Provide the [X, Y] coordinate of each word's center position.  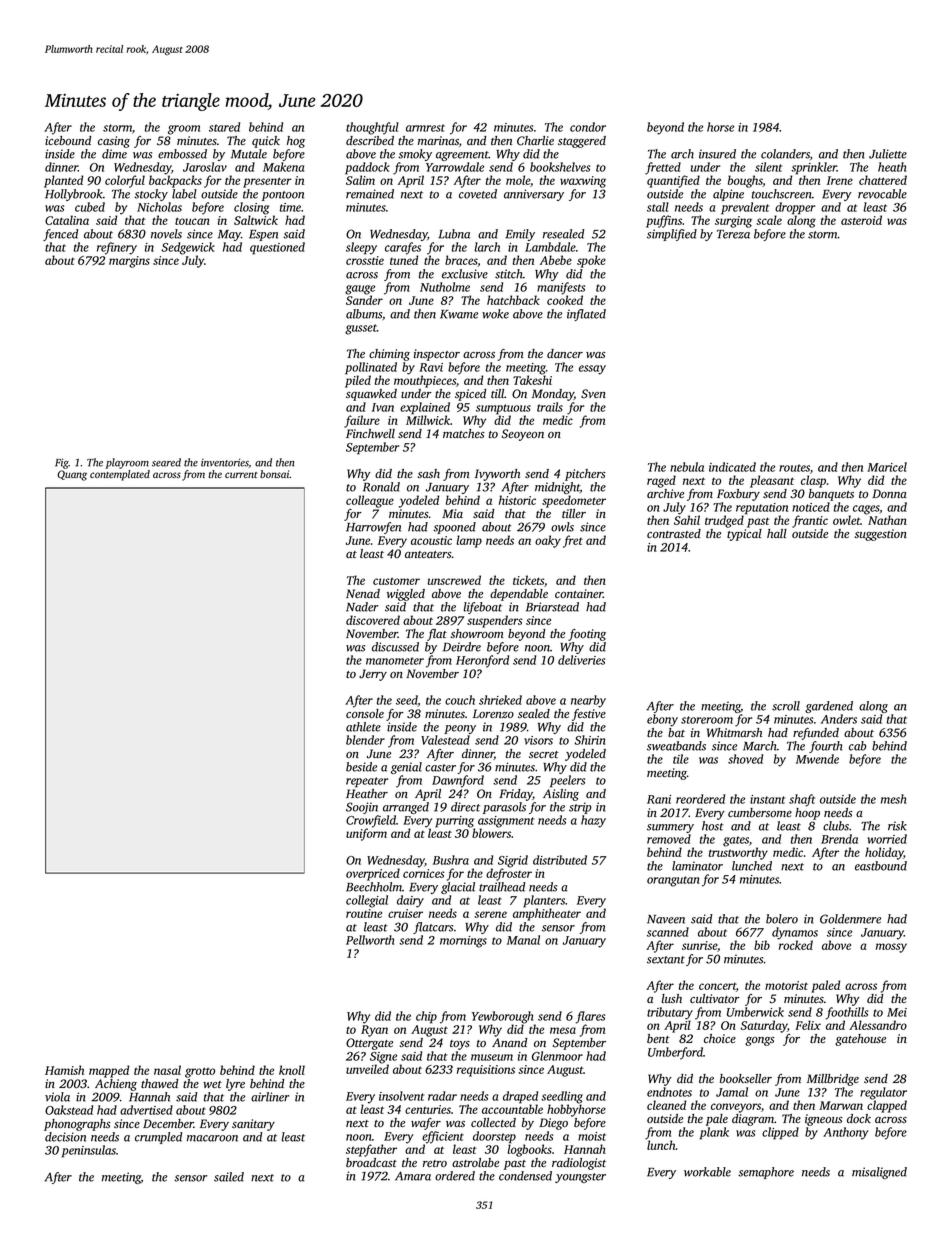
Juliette [888, 154]
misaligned [879, 1173]
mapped [109, 1071]
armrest [425, 128]
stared [224, 127]
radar [442, 1096]
